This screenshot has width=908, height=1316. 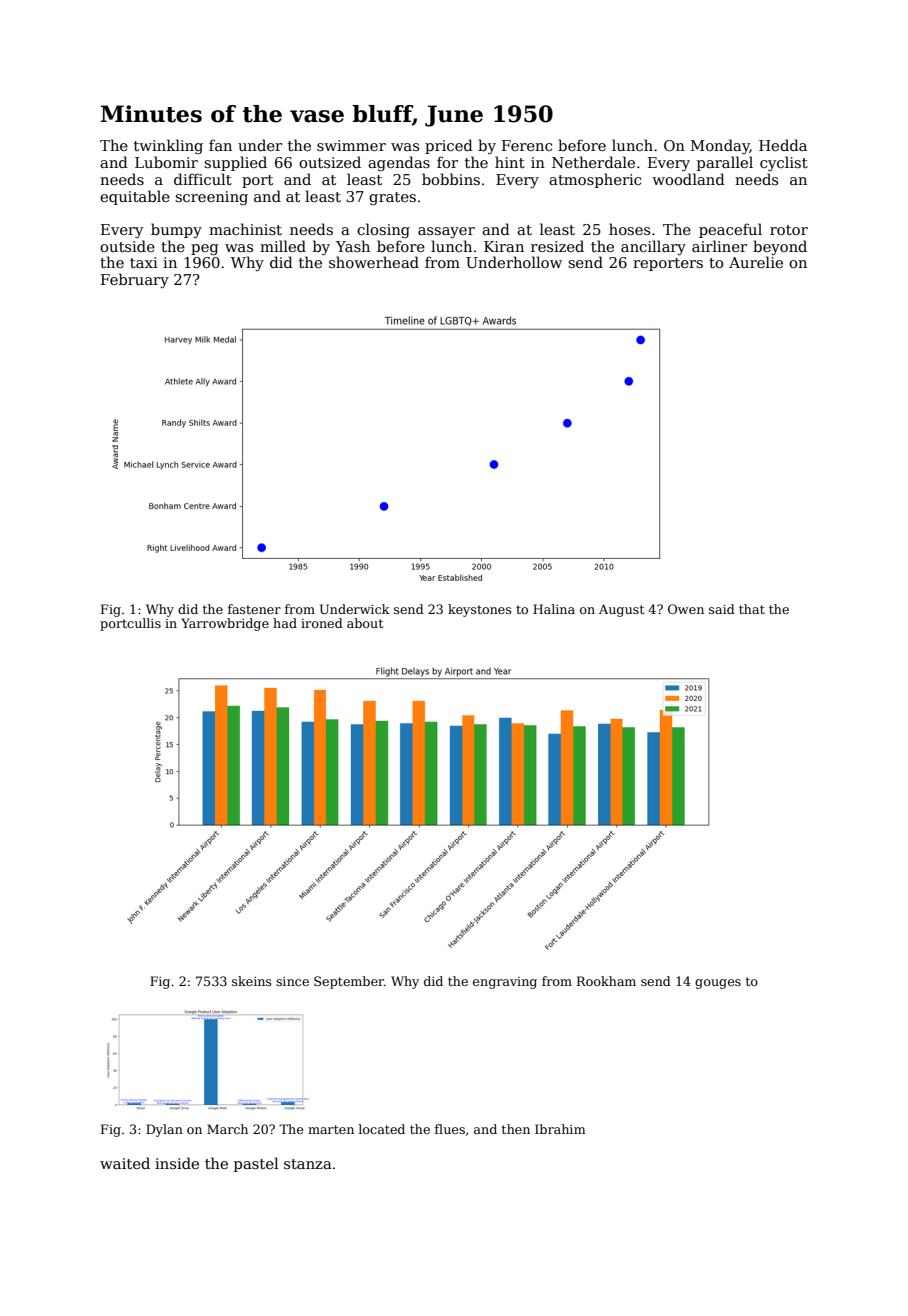 I want to click on fastener, so click(x=254, y=609).
